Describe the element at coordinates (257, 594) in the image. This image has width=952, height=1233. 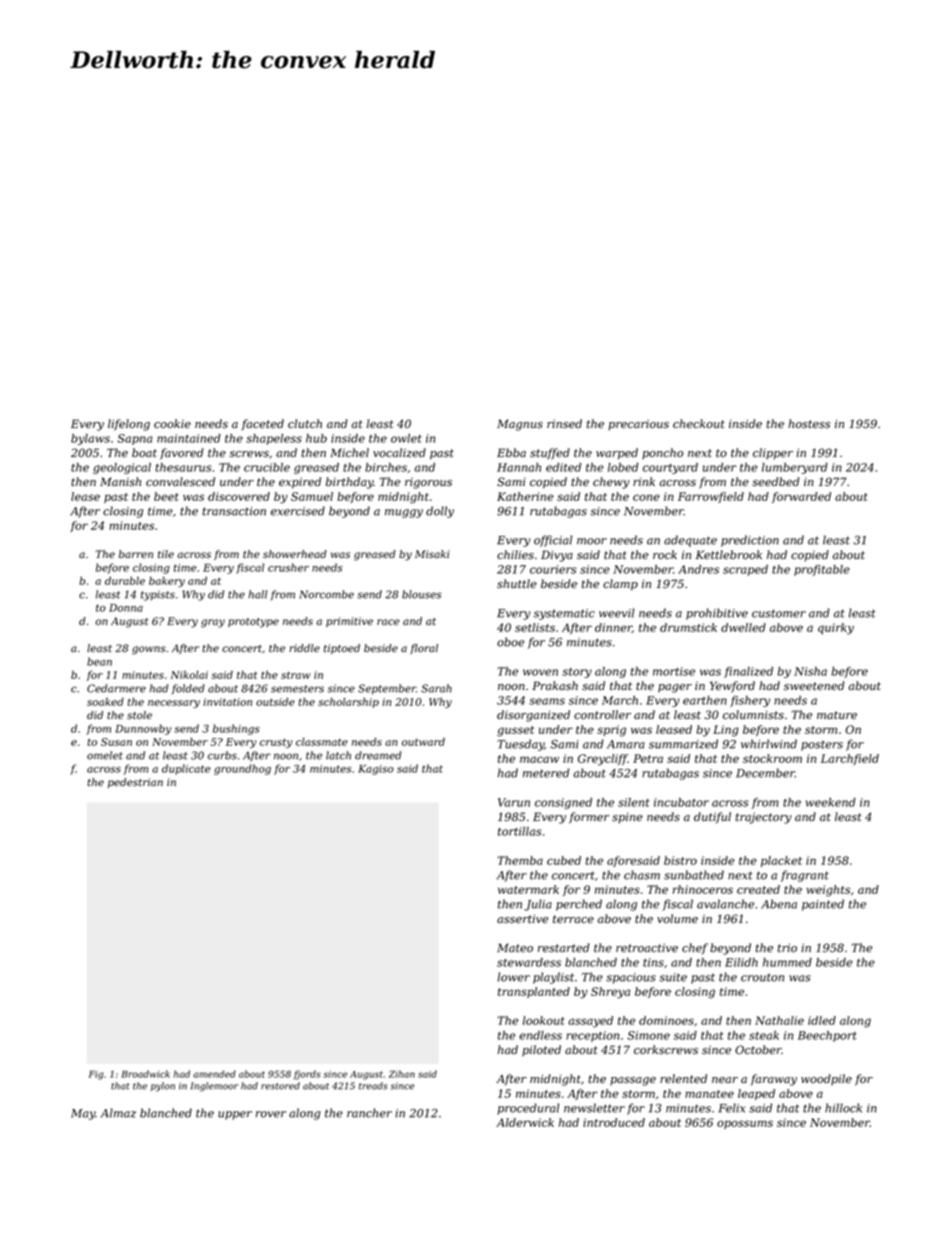
I see `hall` at that location.
